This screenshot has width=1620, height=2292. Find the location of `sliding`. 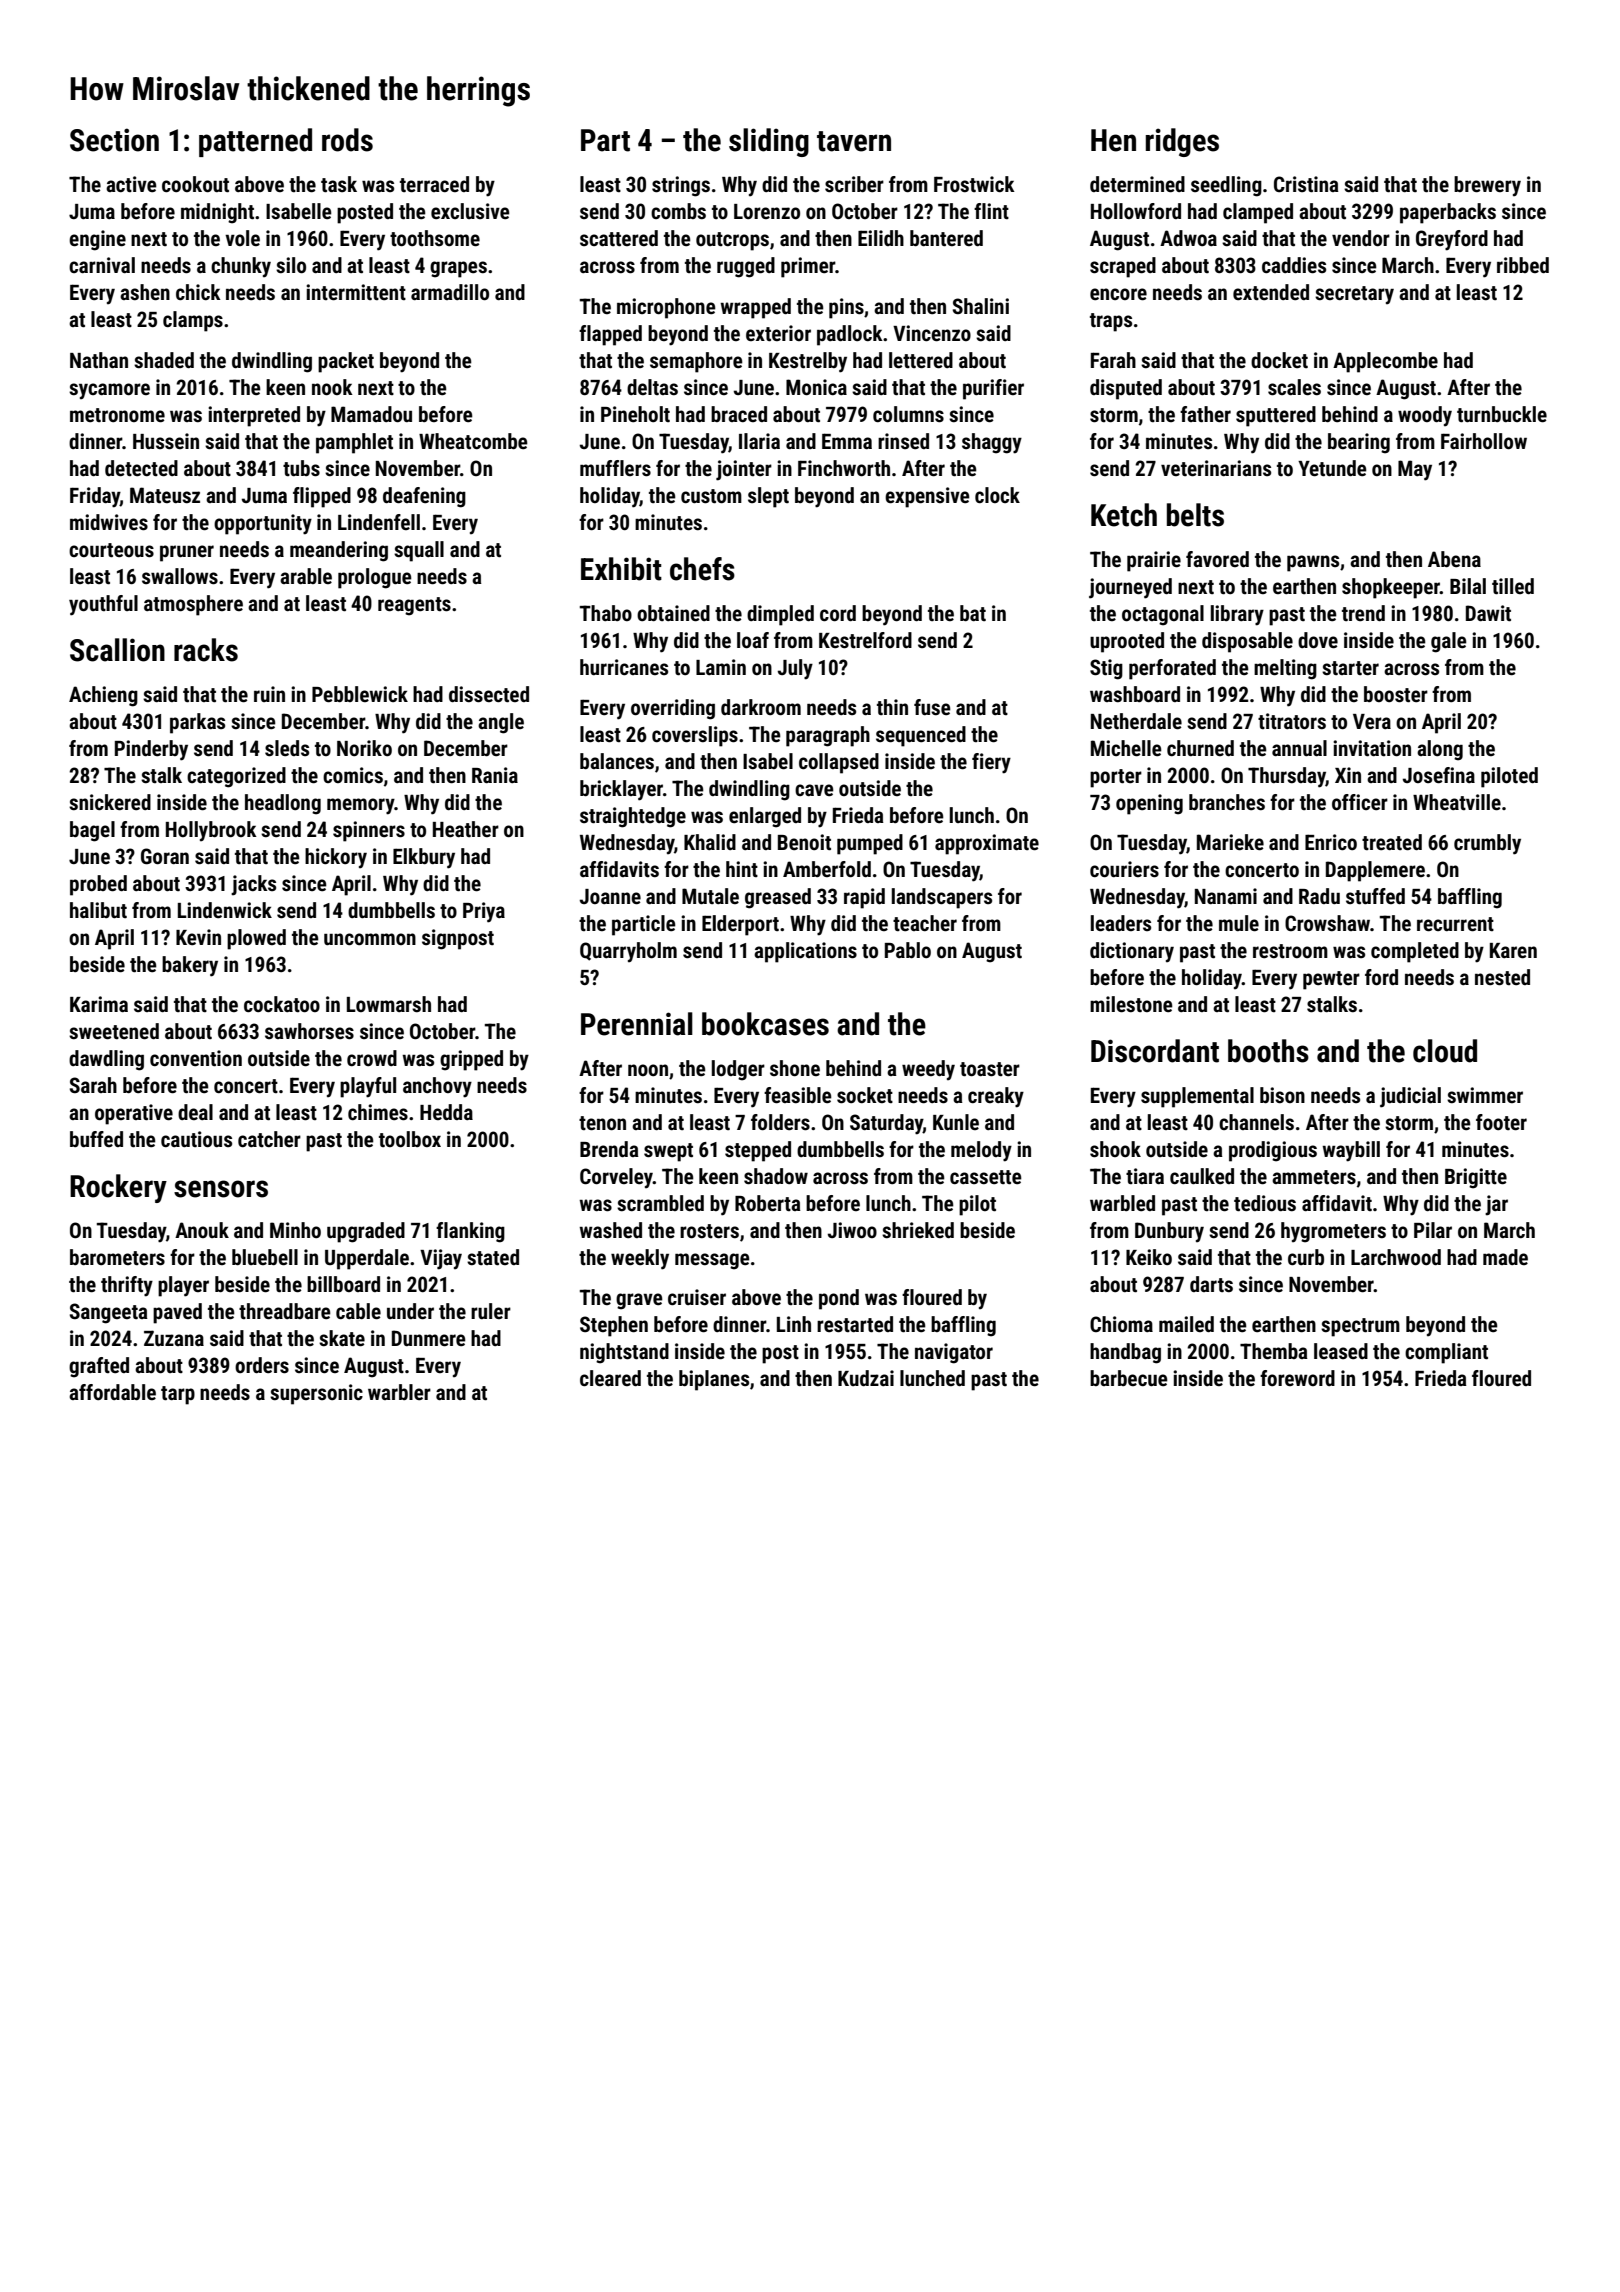

sliding is located at coordinates (769, 142).
